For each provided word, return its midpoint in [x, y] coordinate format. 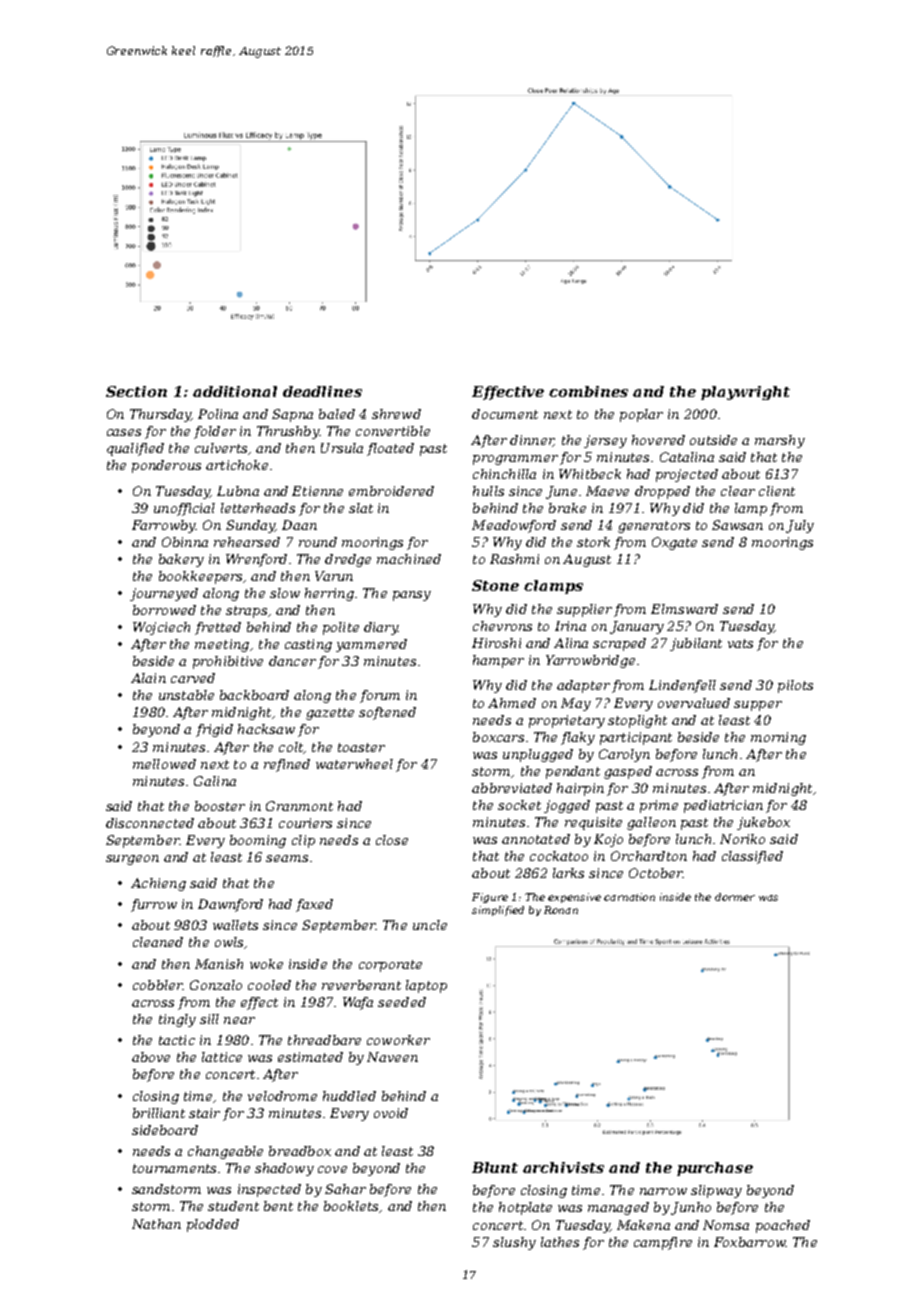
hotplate [525, 1208]
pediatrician [723, 806]
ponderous [166, 466]
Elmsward [684, 609]
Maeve [607, 491]
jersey [605, 441]
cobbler [158, 985]
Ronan [561, 910]
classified [752, 857]
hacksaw [266, 729]
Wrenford [256, 560]
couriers [305, 823]
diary [381, 628]
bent [278, 1206]
